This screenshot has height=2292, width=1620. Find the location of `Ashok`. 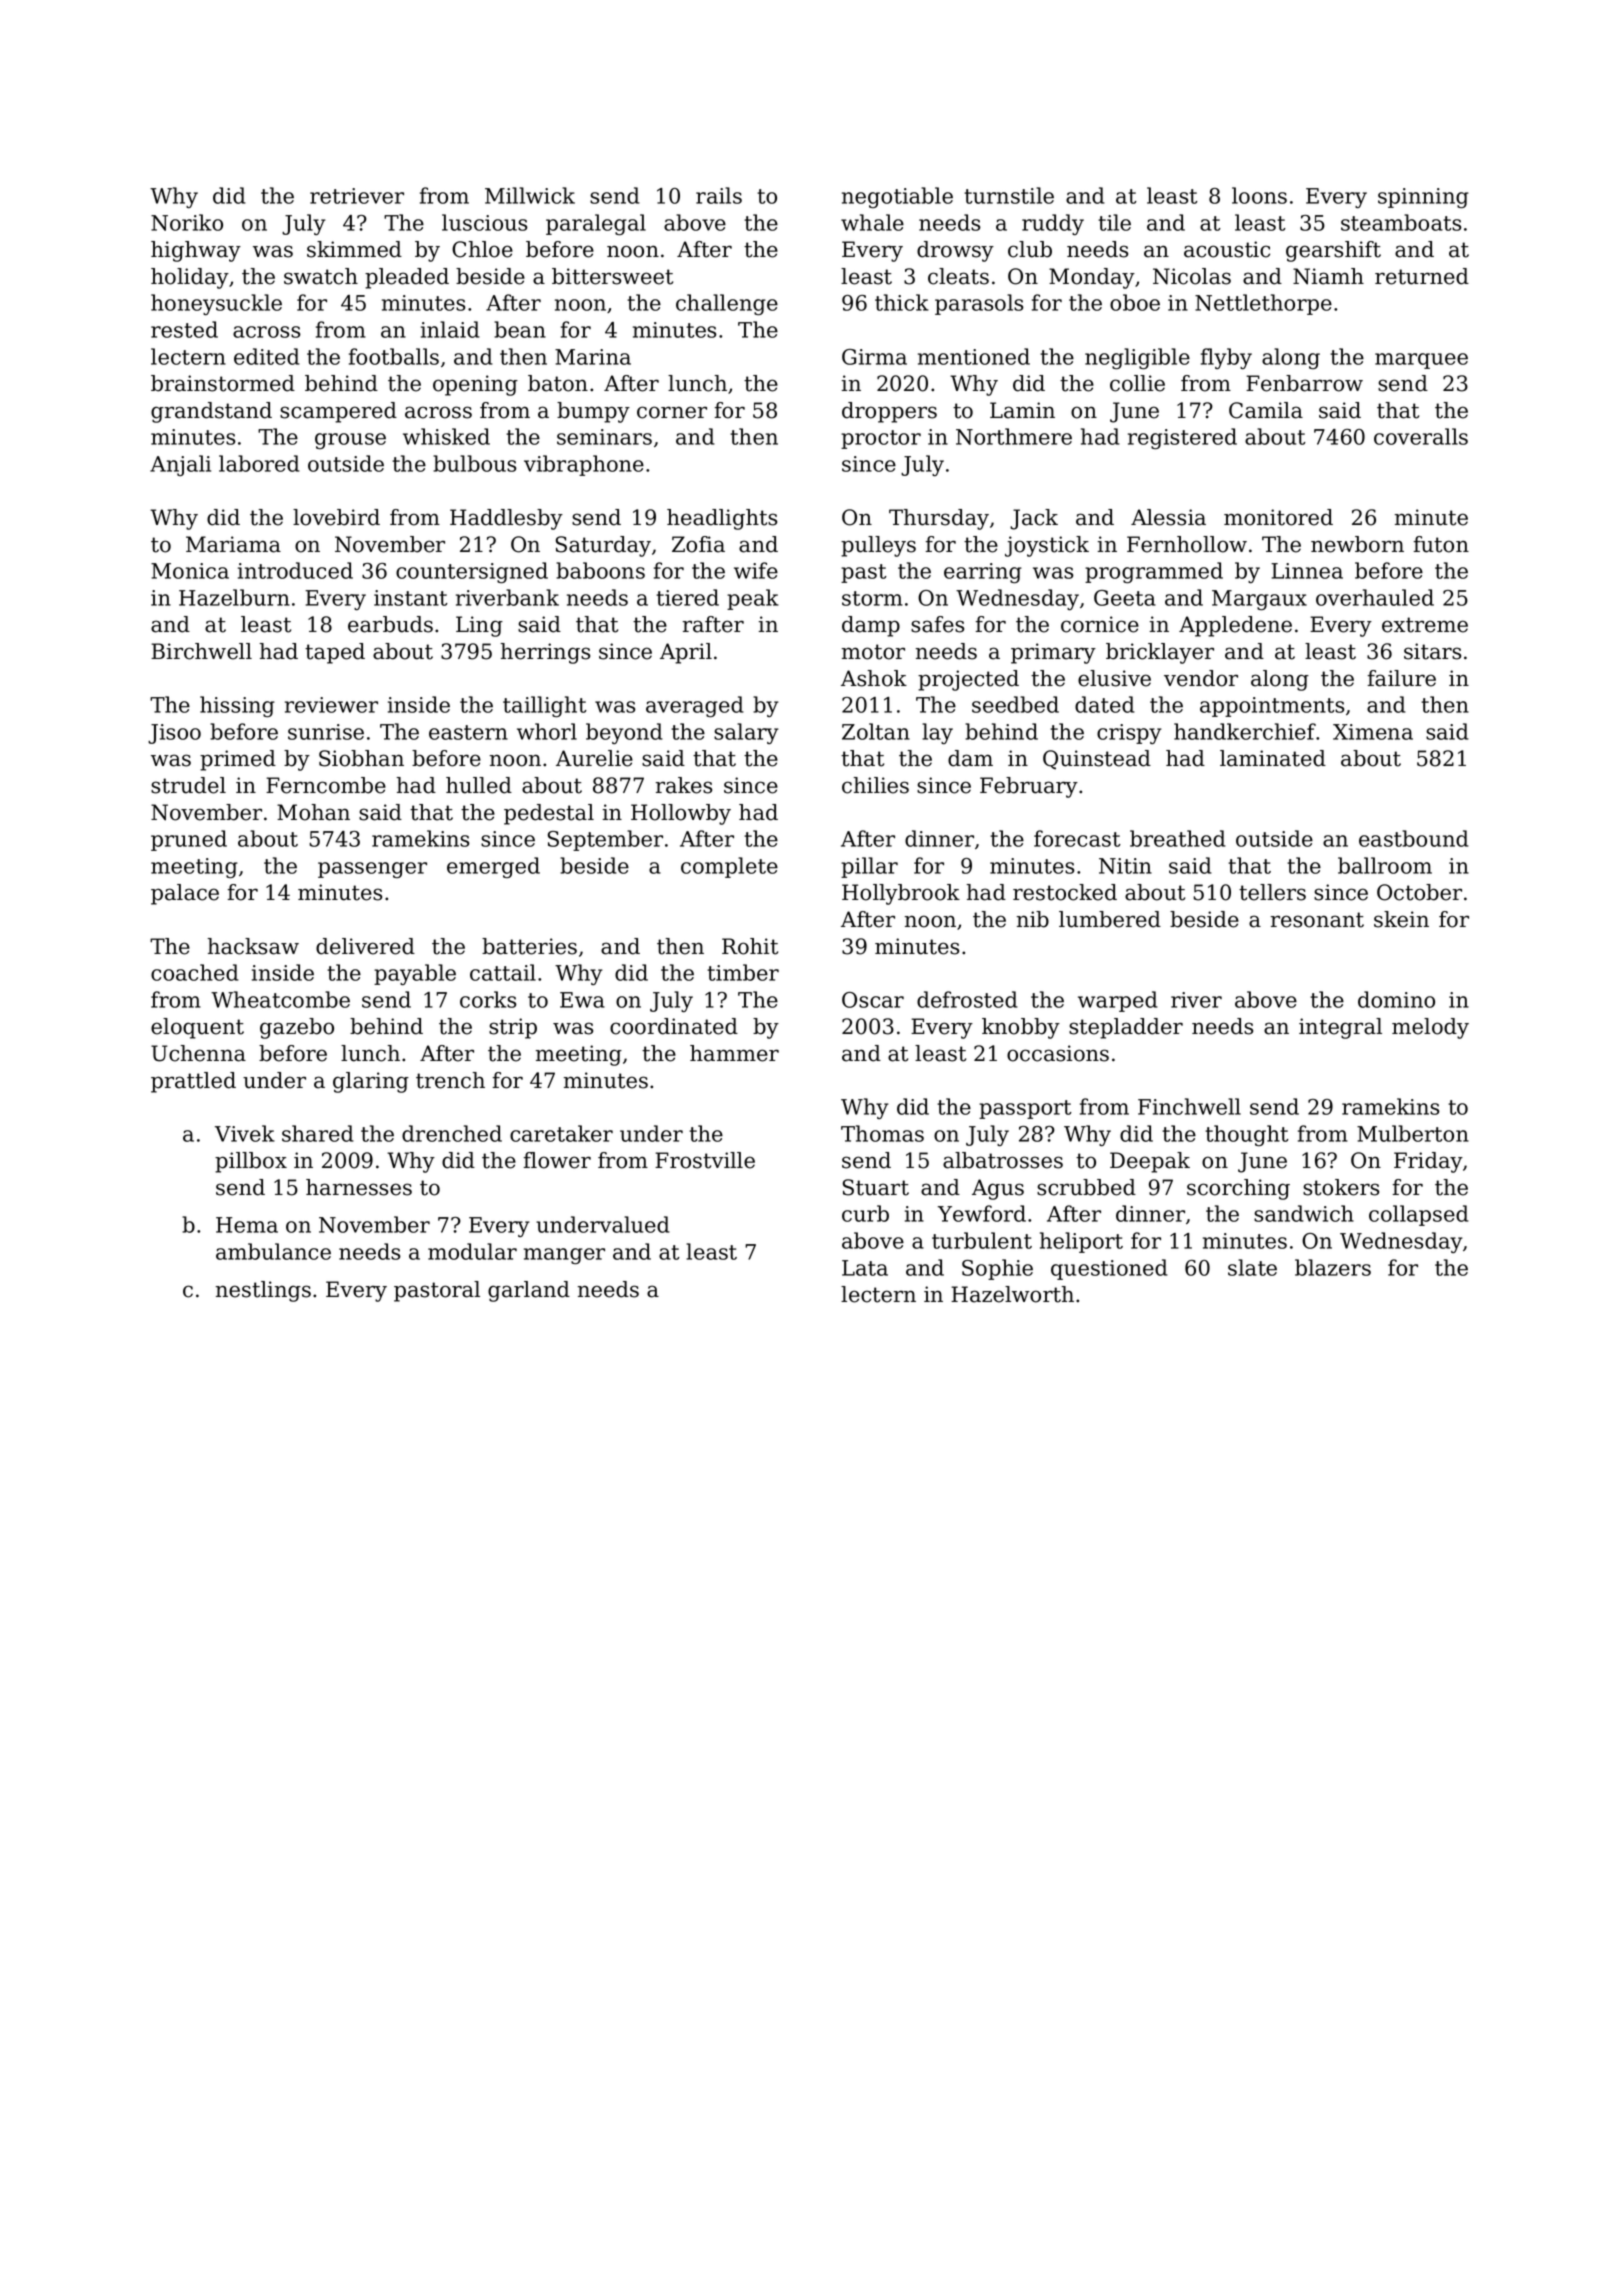

Ashok is located at coordinates (874, 678).
